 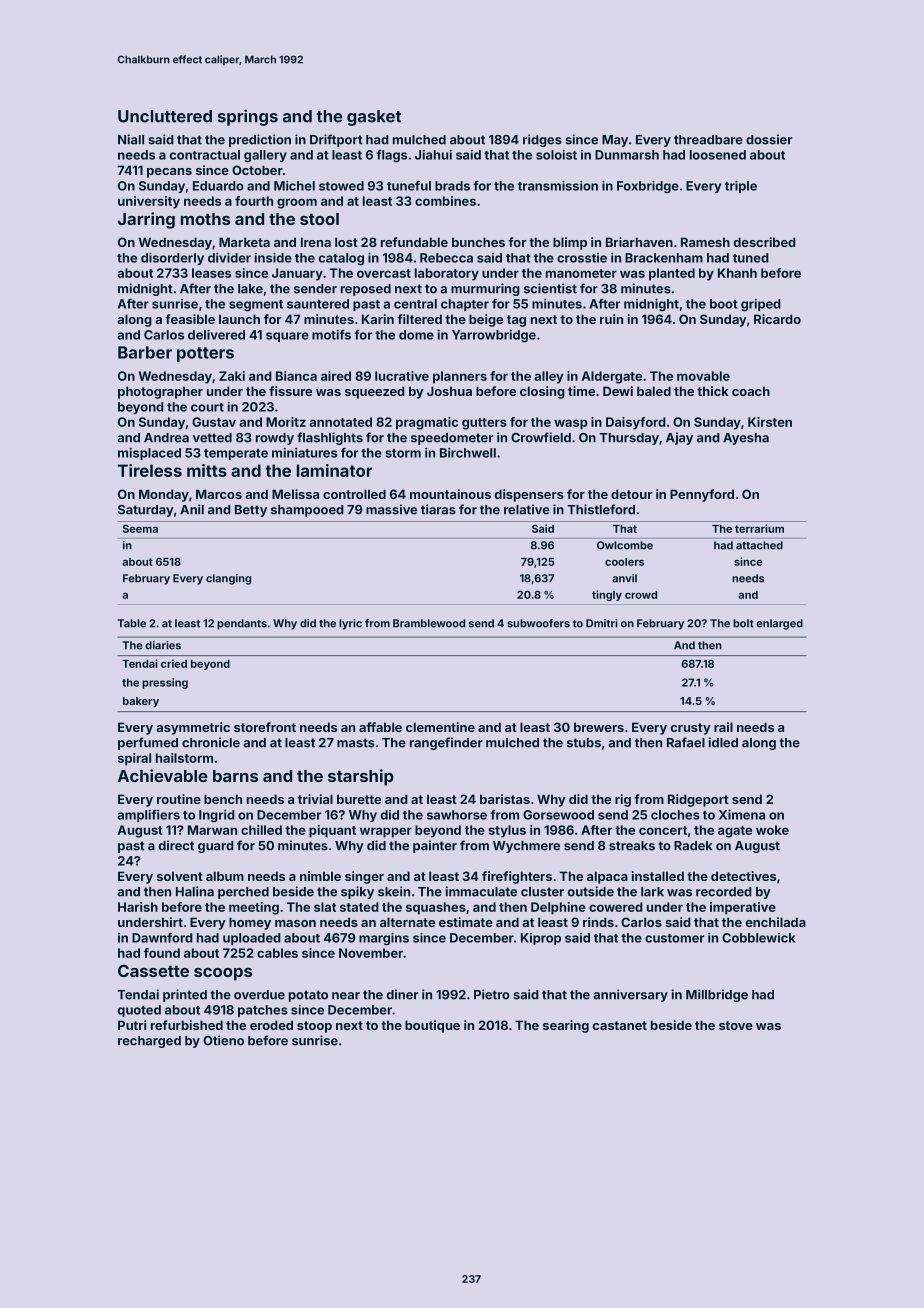 What do you see at coordinates (307, 511) in the screenshot?
I see `shampooed` at bounding box center [307, 511].
